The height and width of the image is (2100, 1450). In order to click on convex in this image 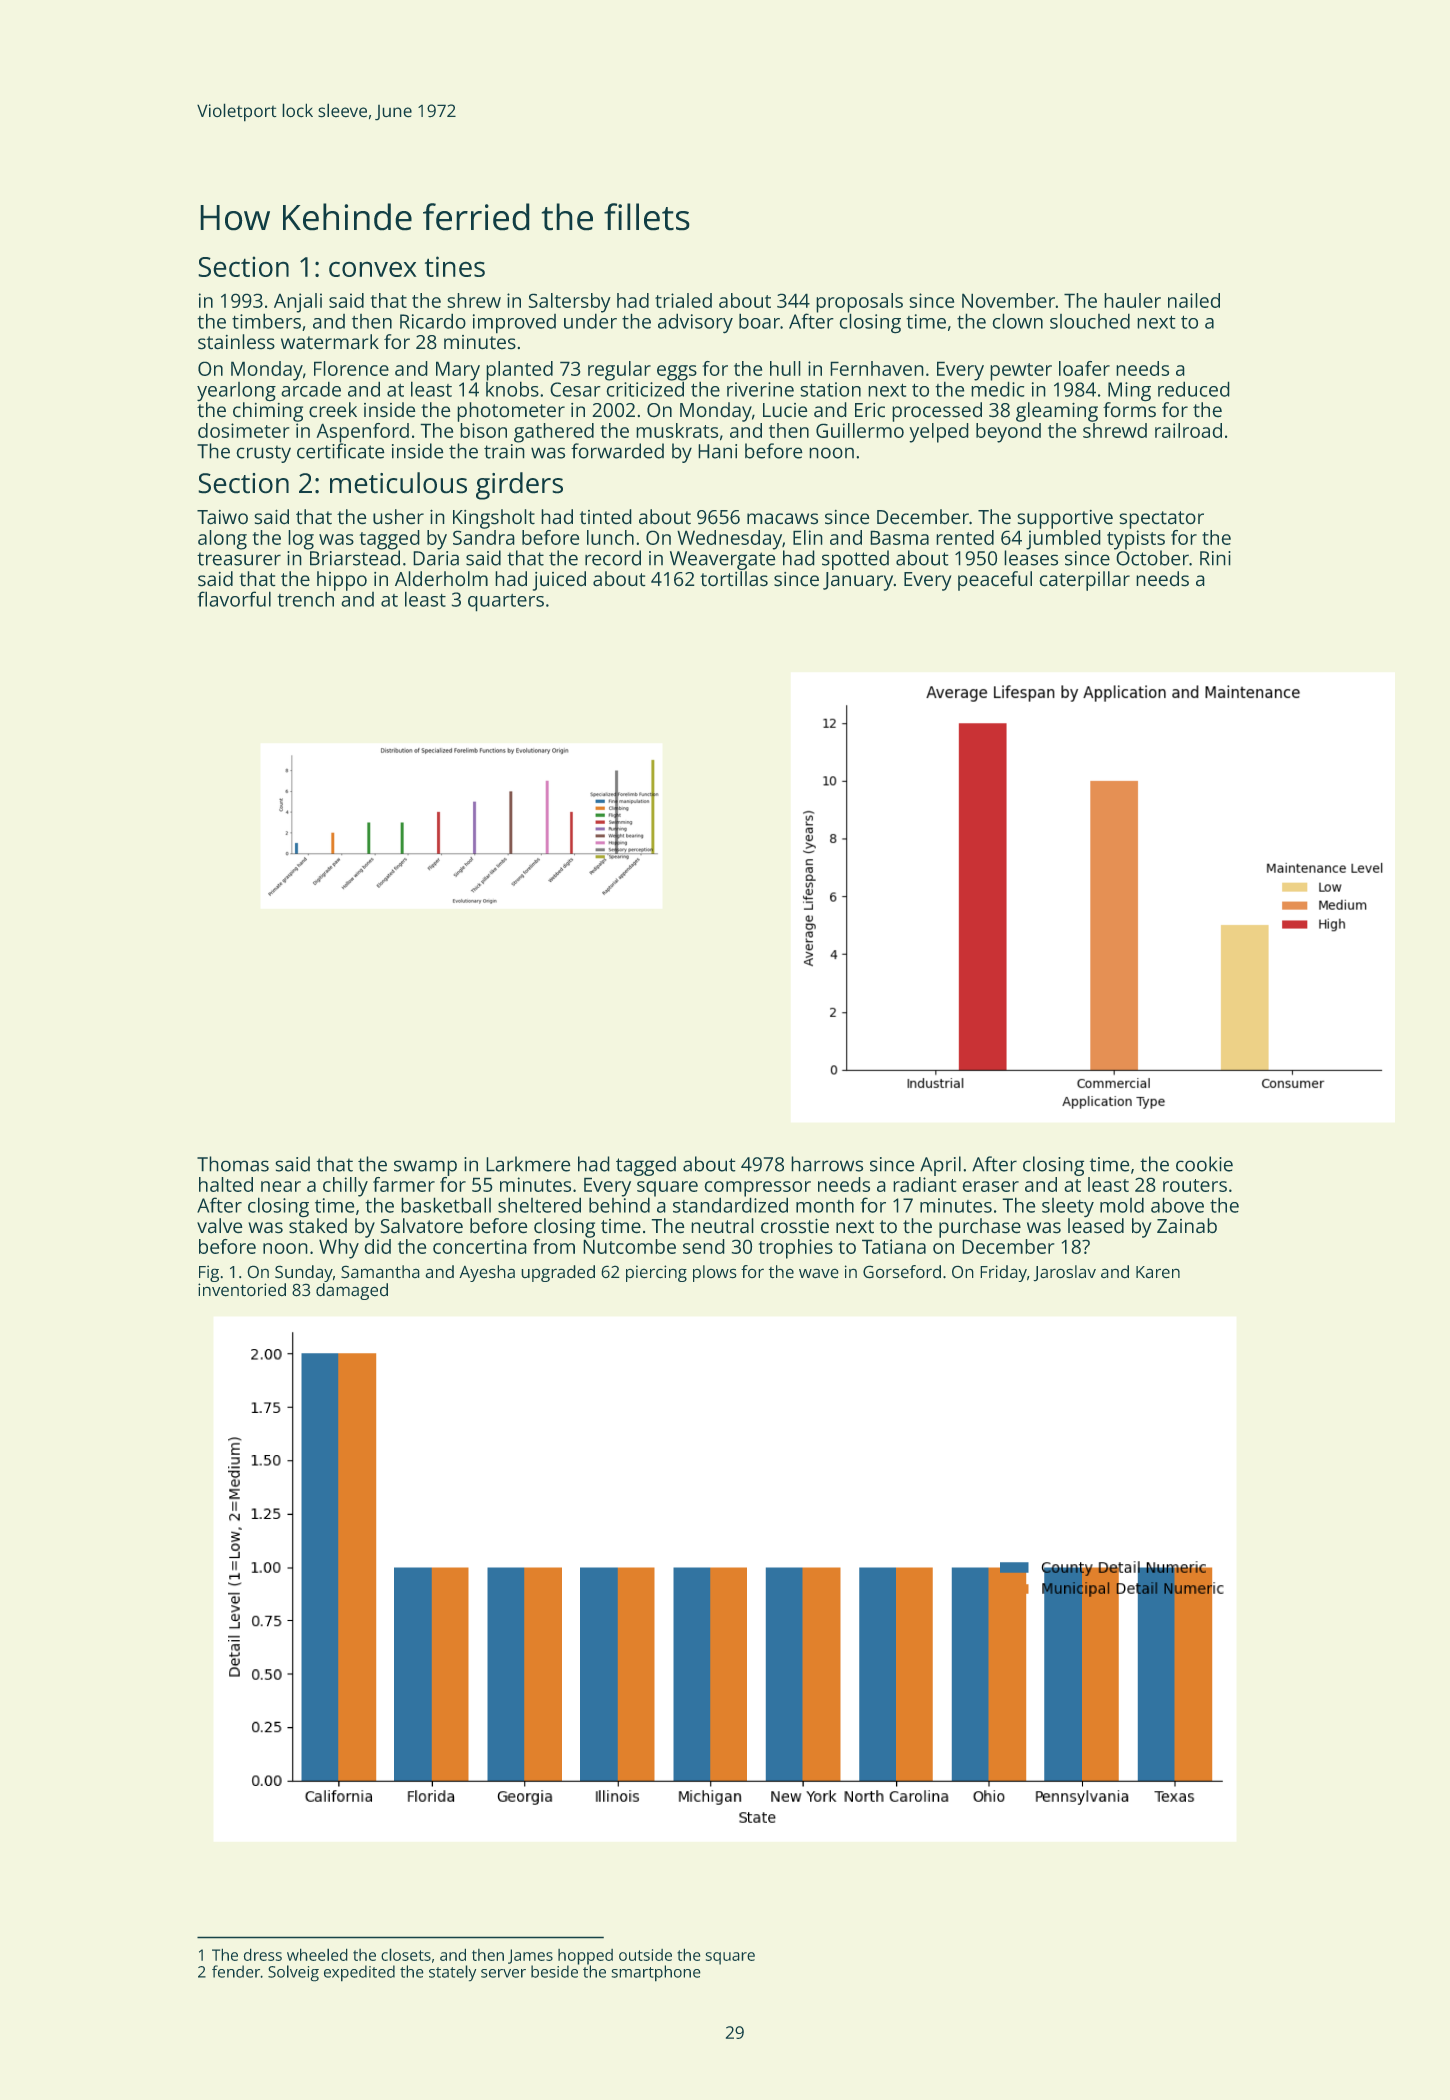, I will do `click(373, 269)`.
